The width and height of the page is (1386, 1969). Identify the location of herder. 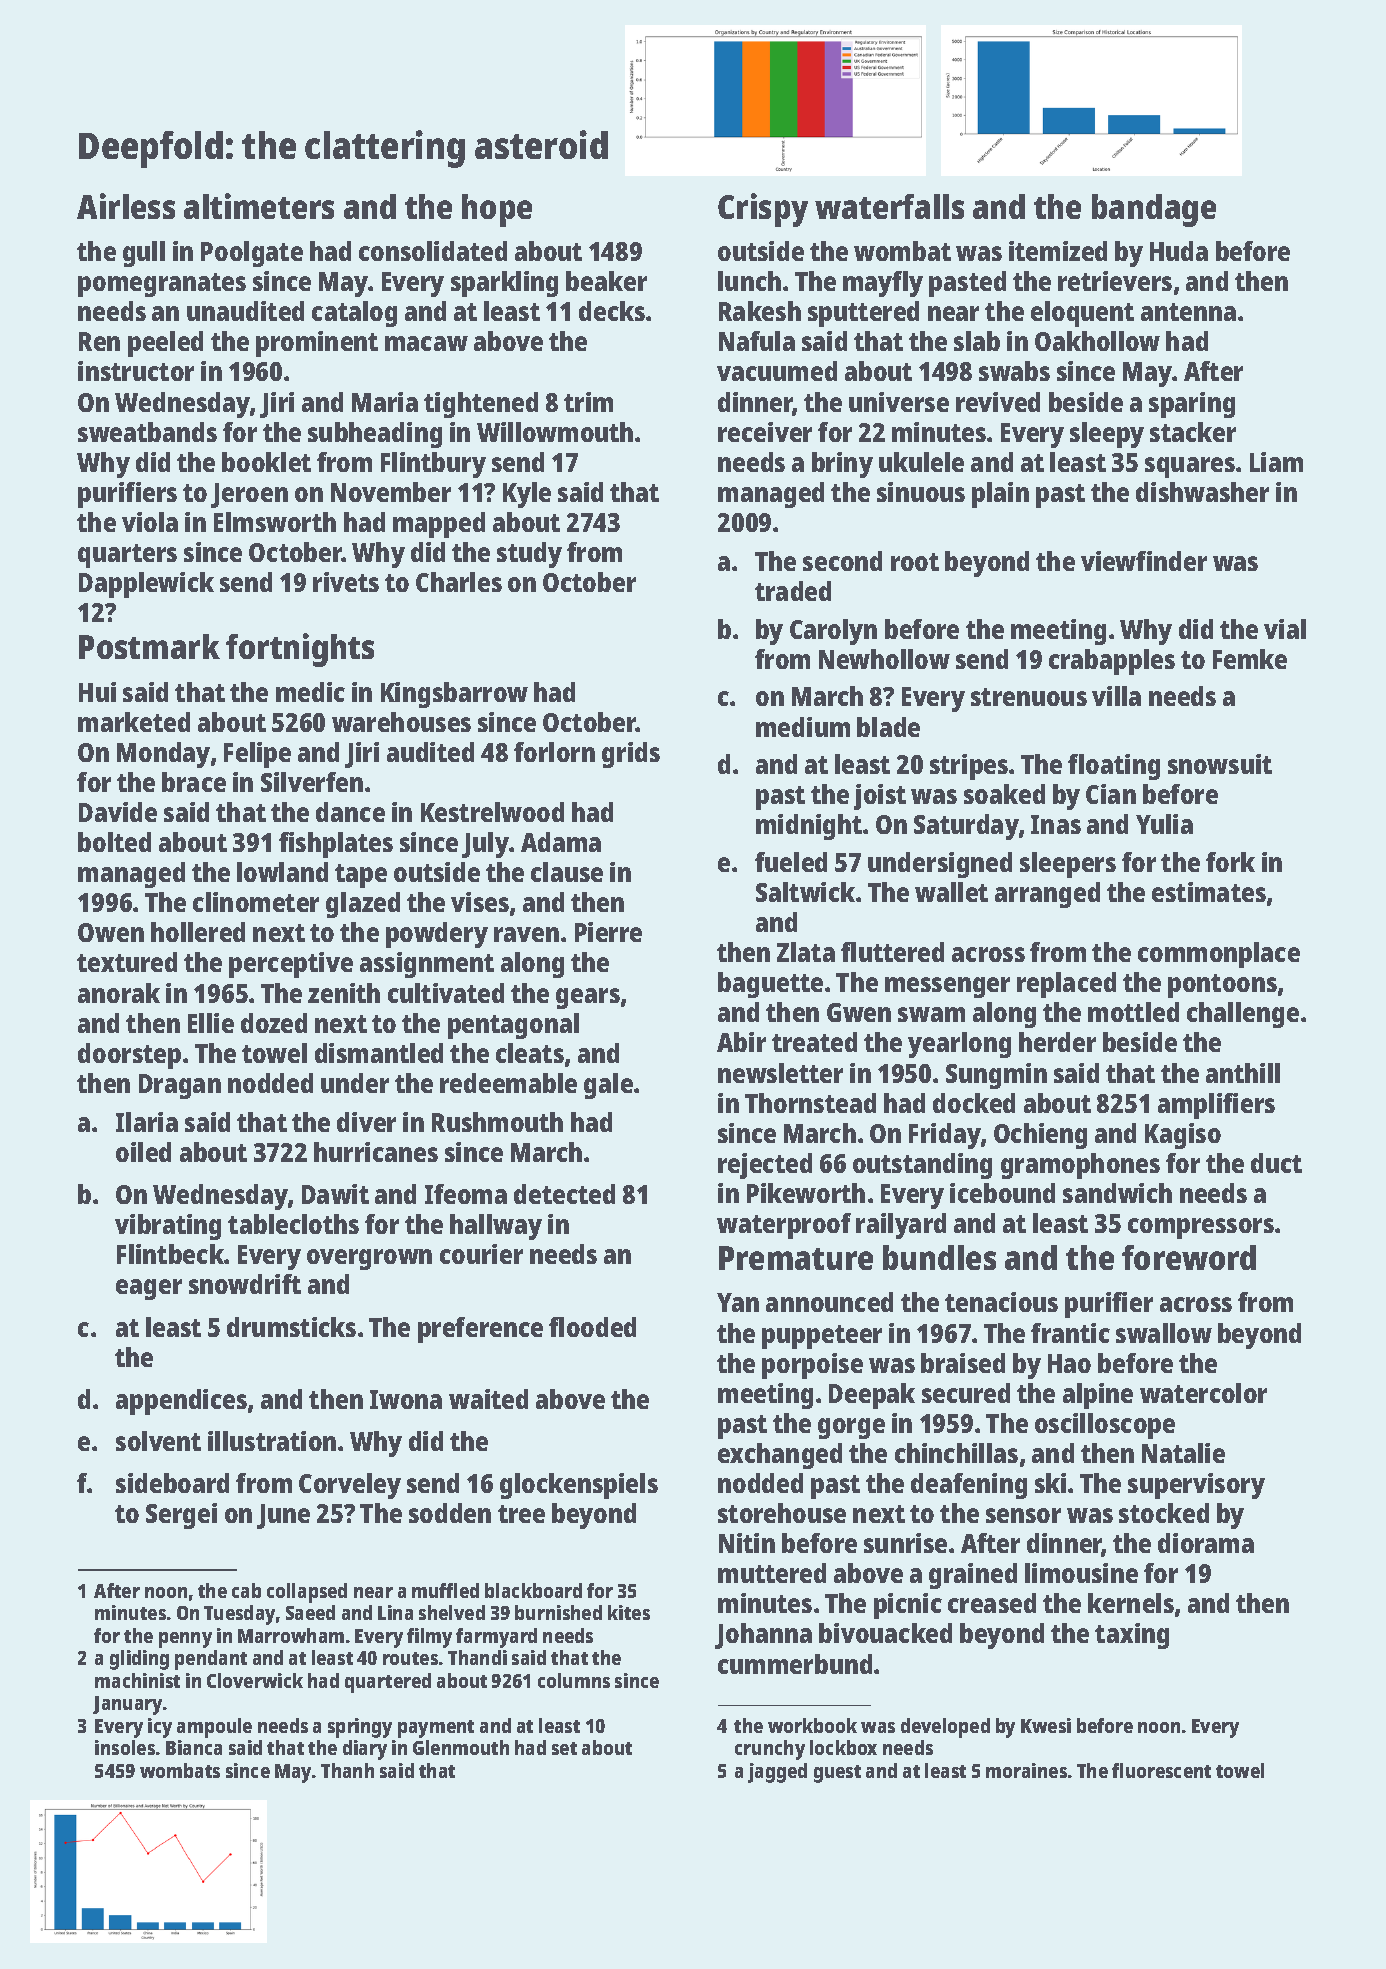
(1057, 1042).
